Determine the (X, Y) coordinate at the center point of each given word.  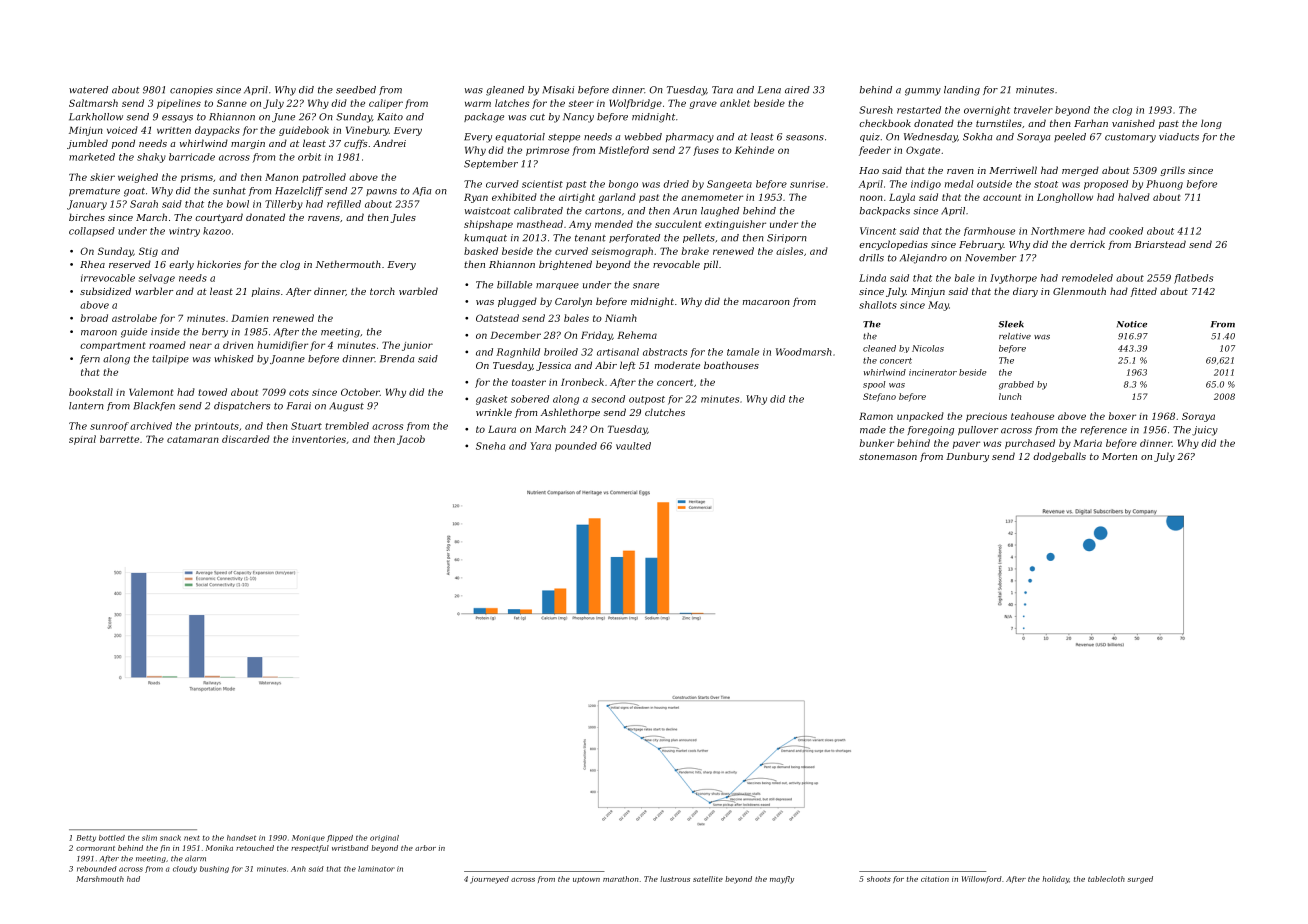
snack (170, 838)
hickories (219, 264)
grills (1172, 171)
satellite (708, 879)
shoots (879, 879)
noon (871, 198)
